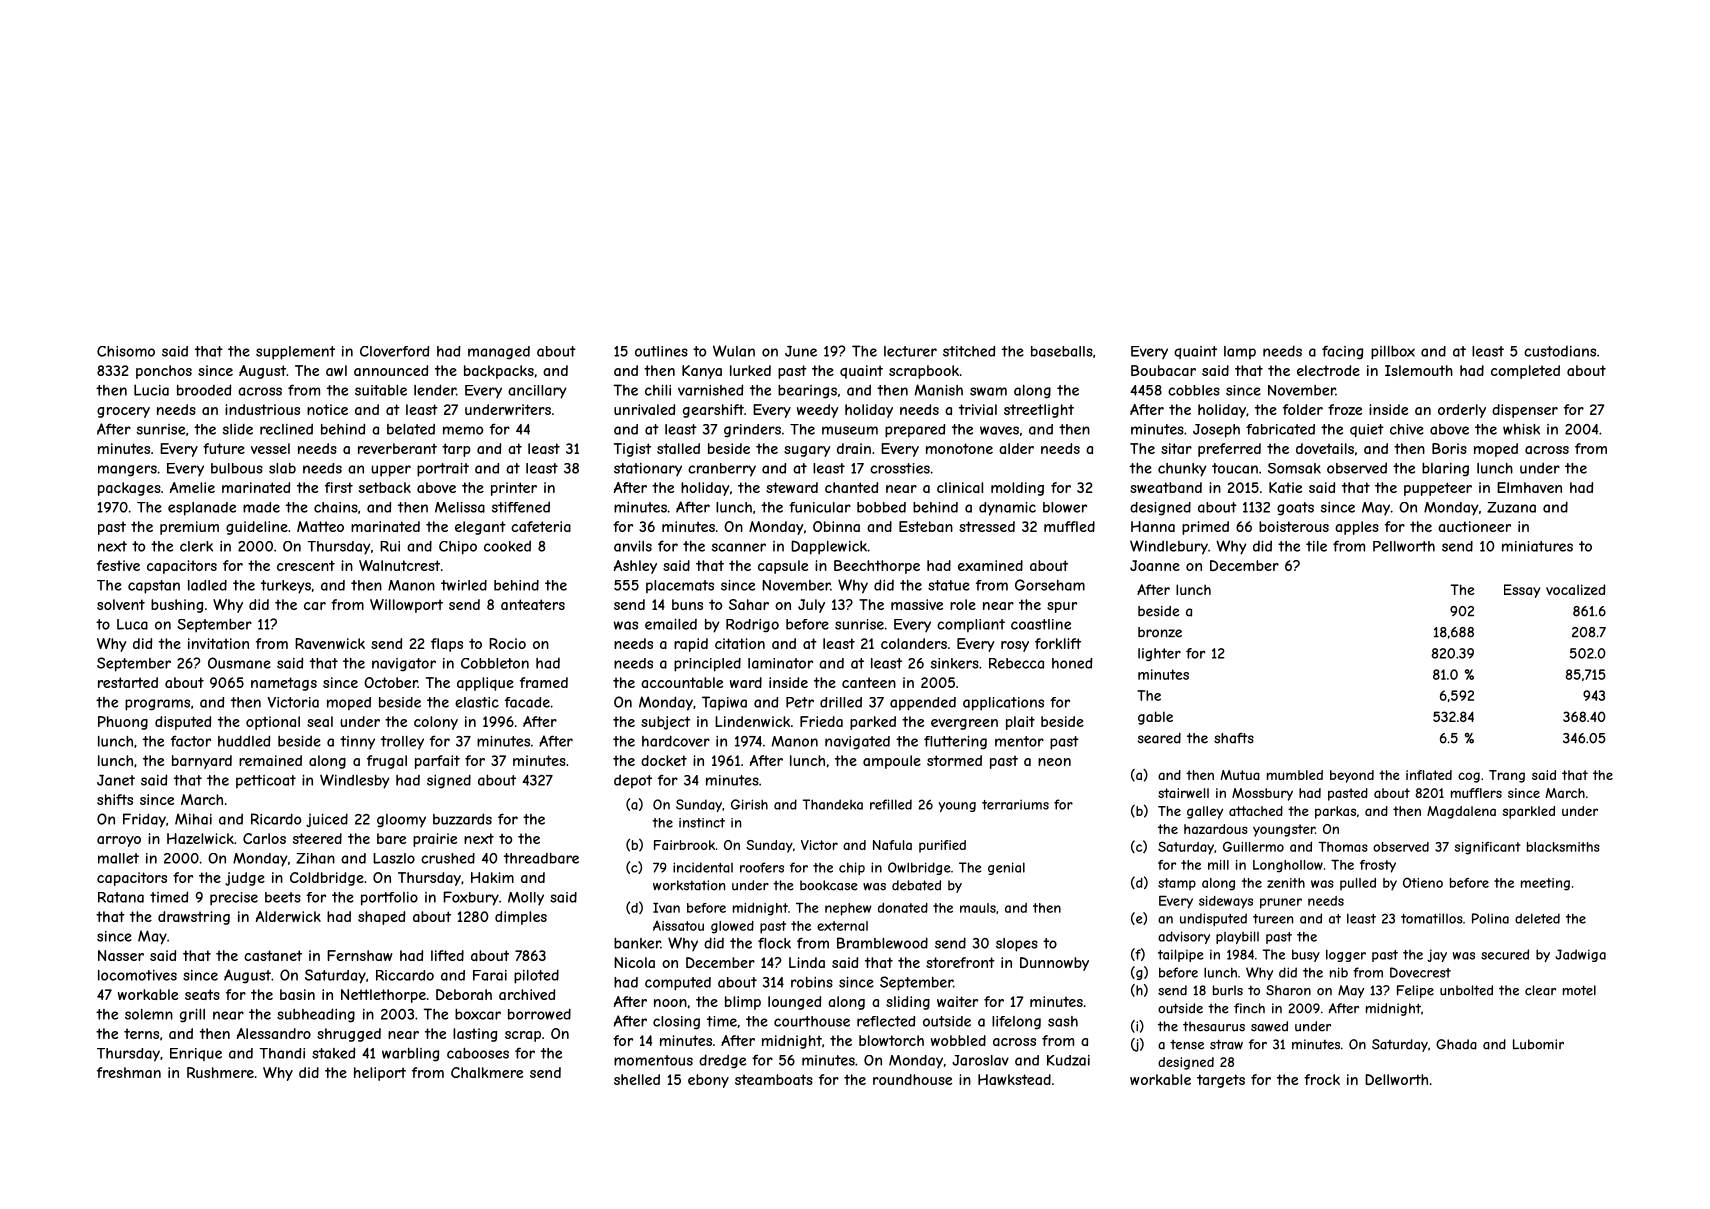  What do you see at coordinates (1322, 1079) in the document?
I see `frock` at bounding box center [1322, 1079].
